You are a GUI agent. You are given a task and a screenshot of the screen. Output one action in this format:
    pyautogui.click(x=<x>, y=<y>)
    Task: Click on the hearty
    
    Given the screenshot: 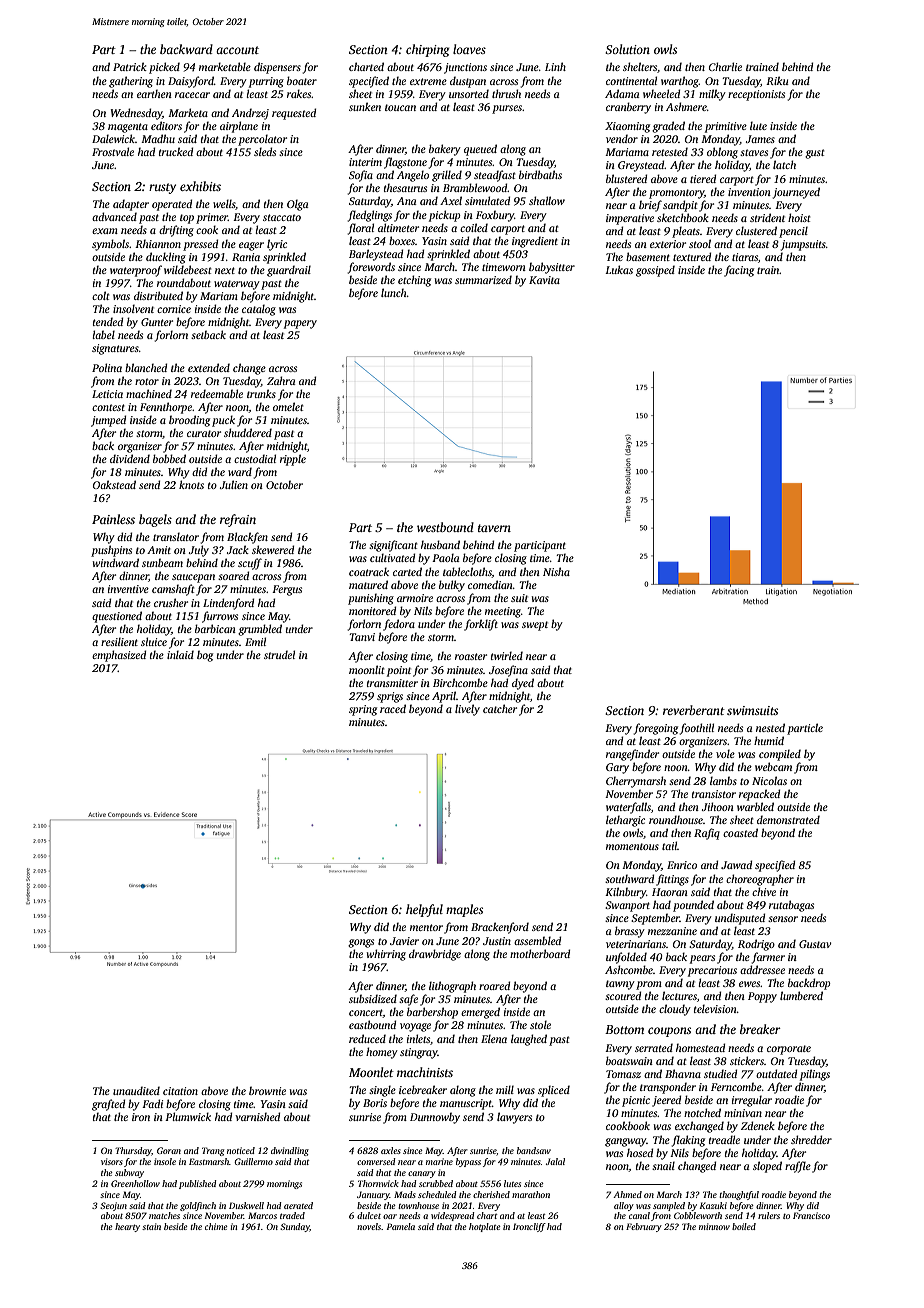 What is the action you would take?
    pyautogui.click(x=127, y=1227)
